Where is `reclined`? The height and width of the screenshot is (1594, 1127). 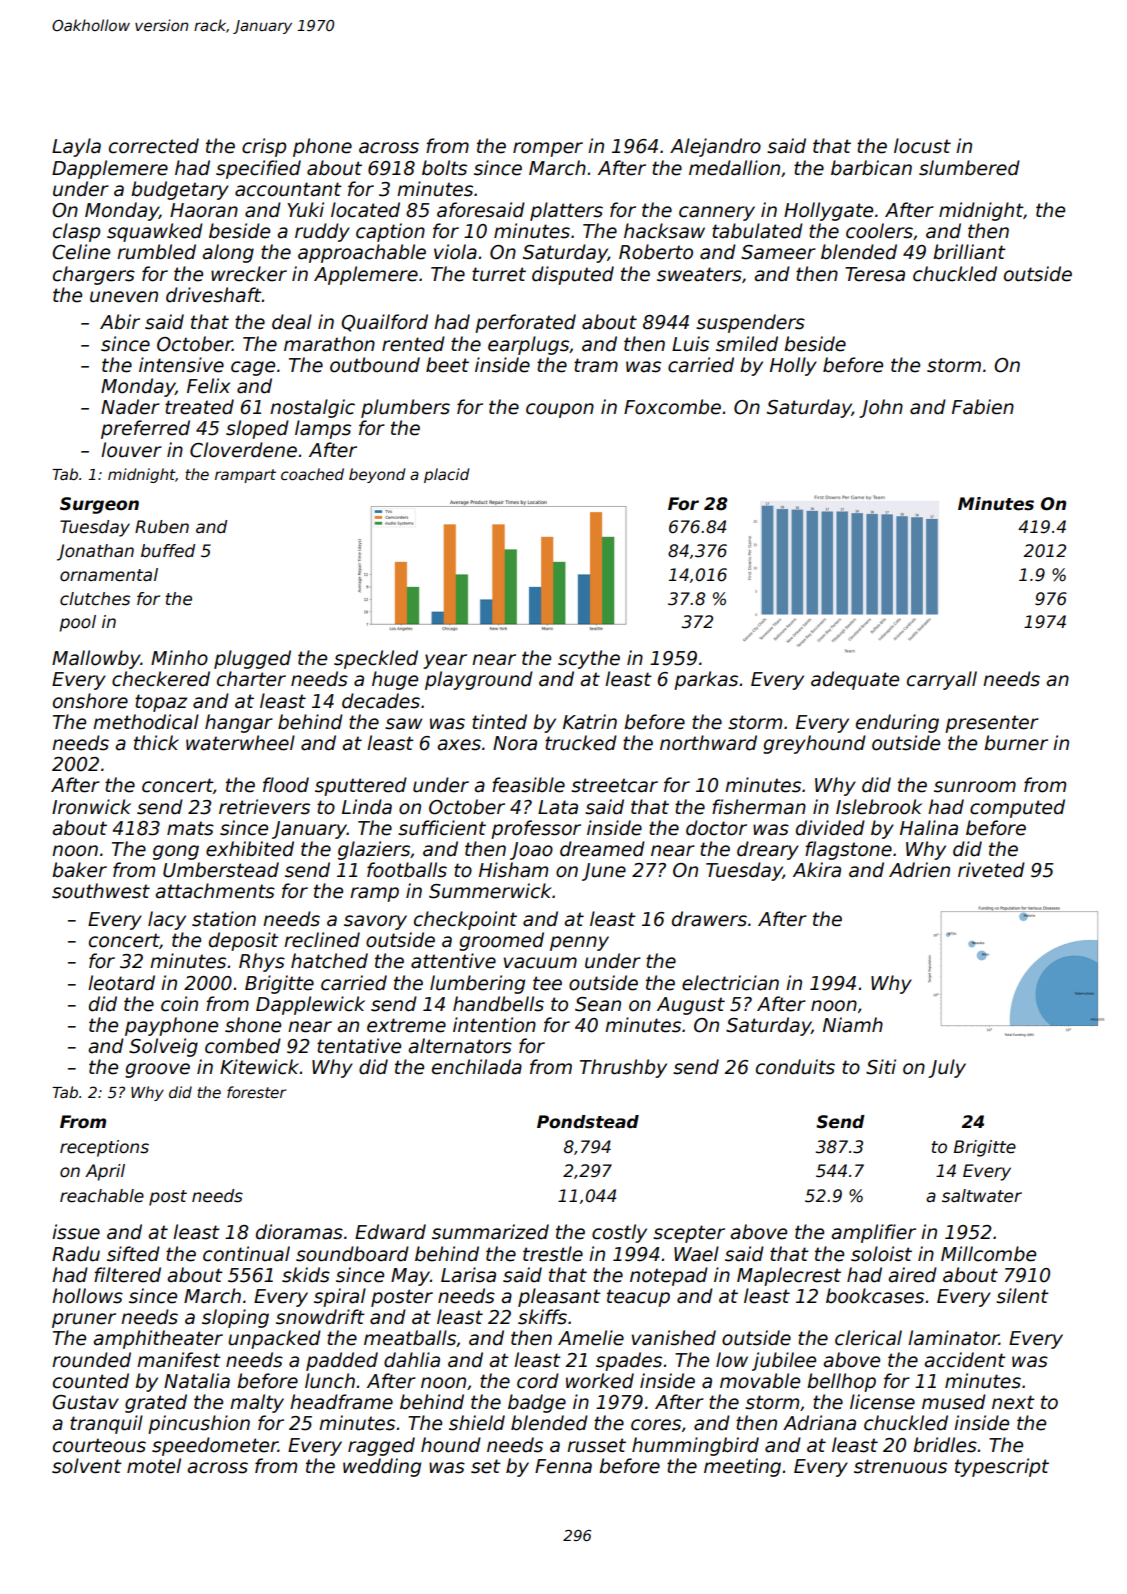
reclined is located at coordinates (322, 940).
